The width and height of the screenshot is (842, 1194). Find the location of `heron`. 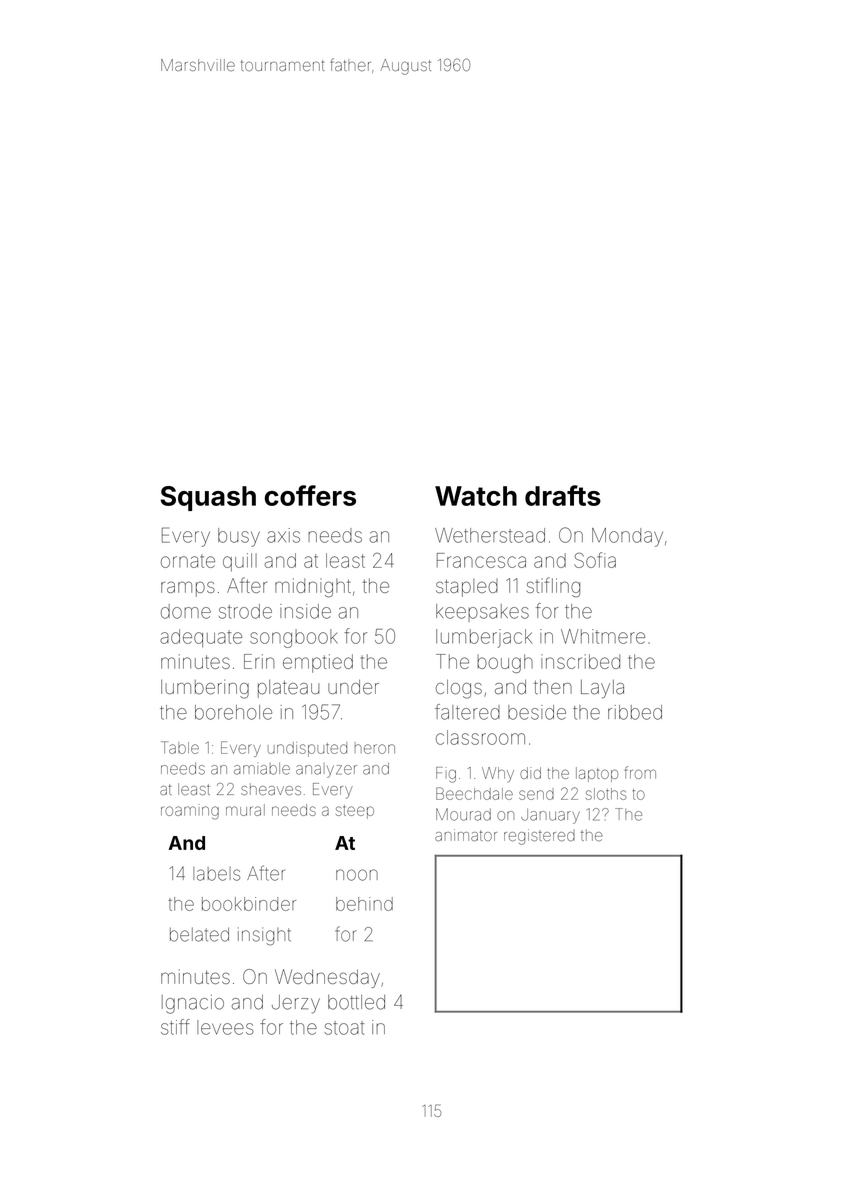

heron is located at coordinates (375, 749).
